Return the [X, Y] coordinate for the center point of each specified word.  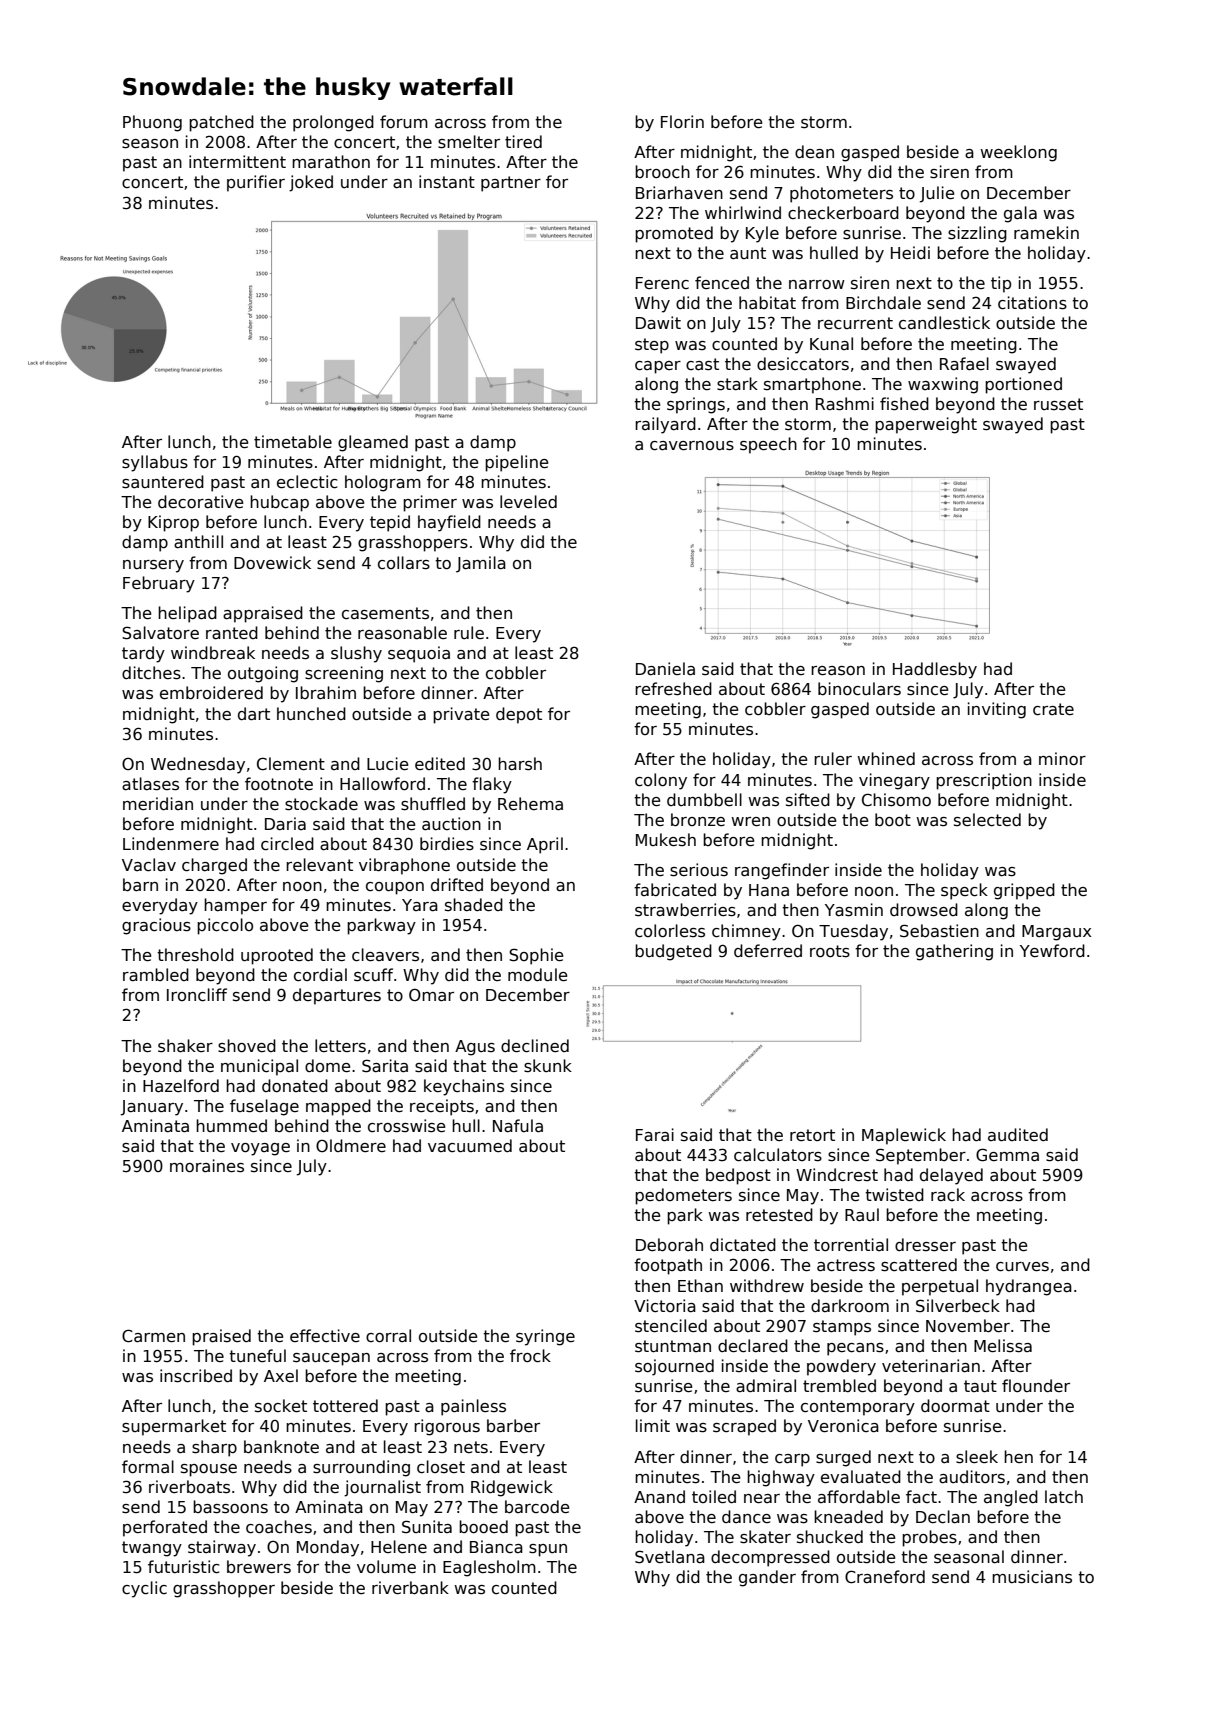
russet [1058, 404]
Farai [655, 1134]
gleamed [373, 443]
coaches [279, 1527]
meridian [158, 803]
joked [311, 183]
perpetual [940, 1287]
